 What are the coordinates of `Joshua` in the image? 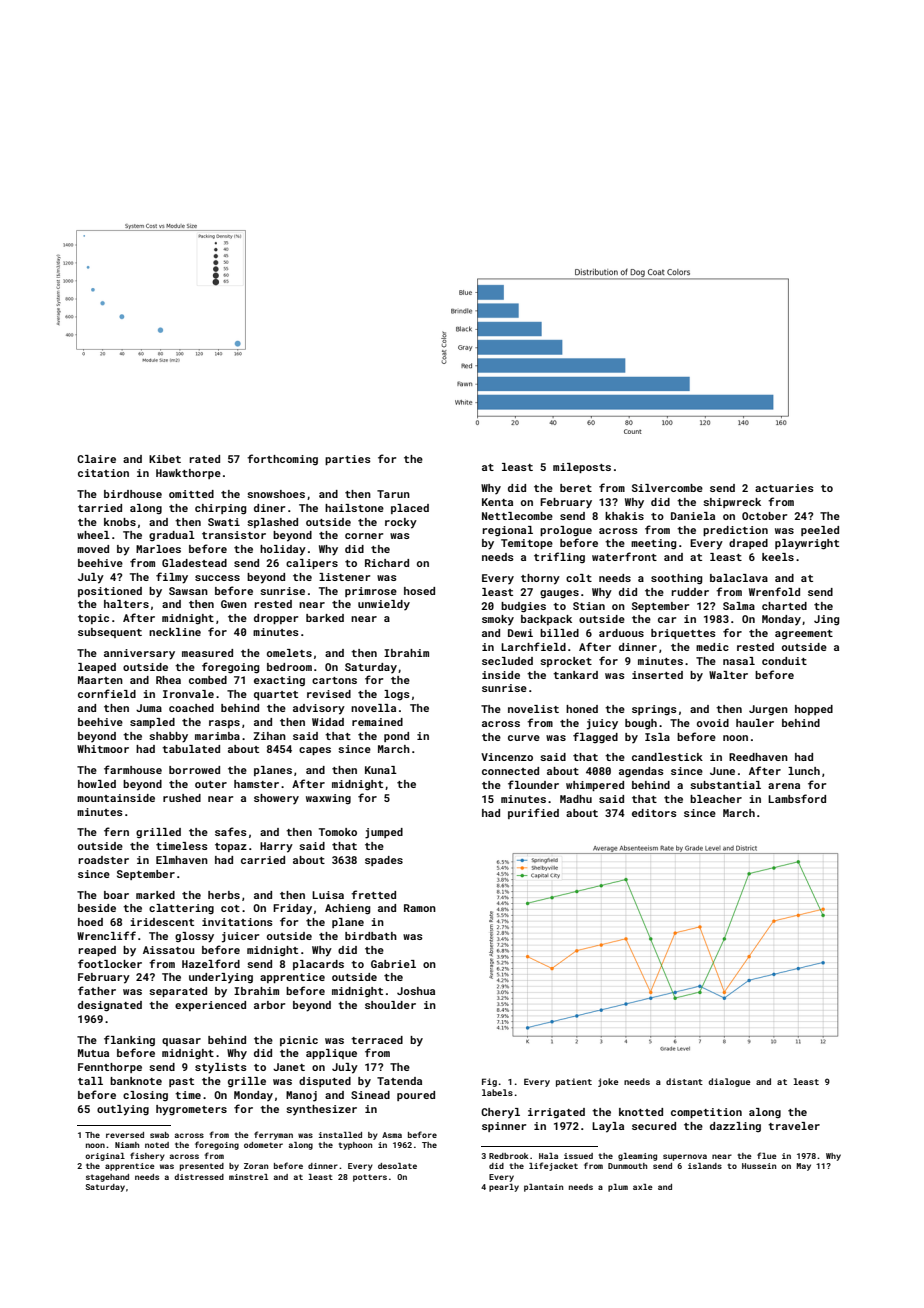 It's located at (416, 991).
